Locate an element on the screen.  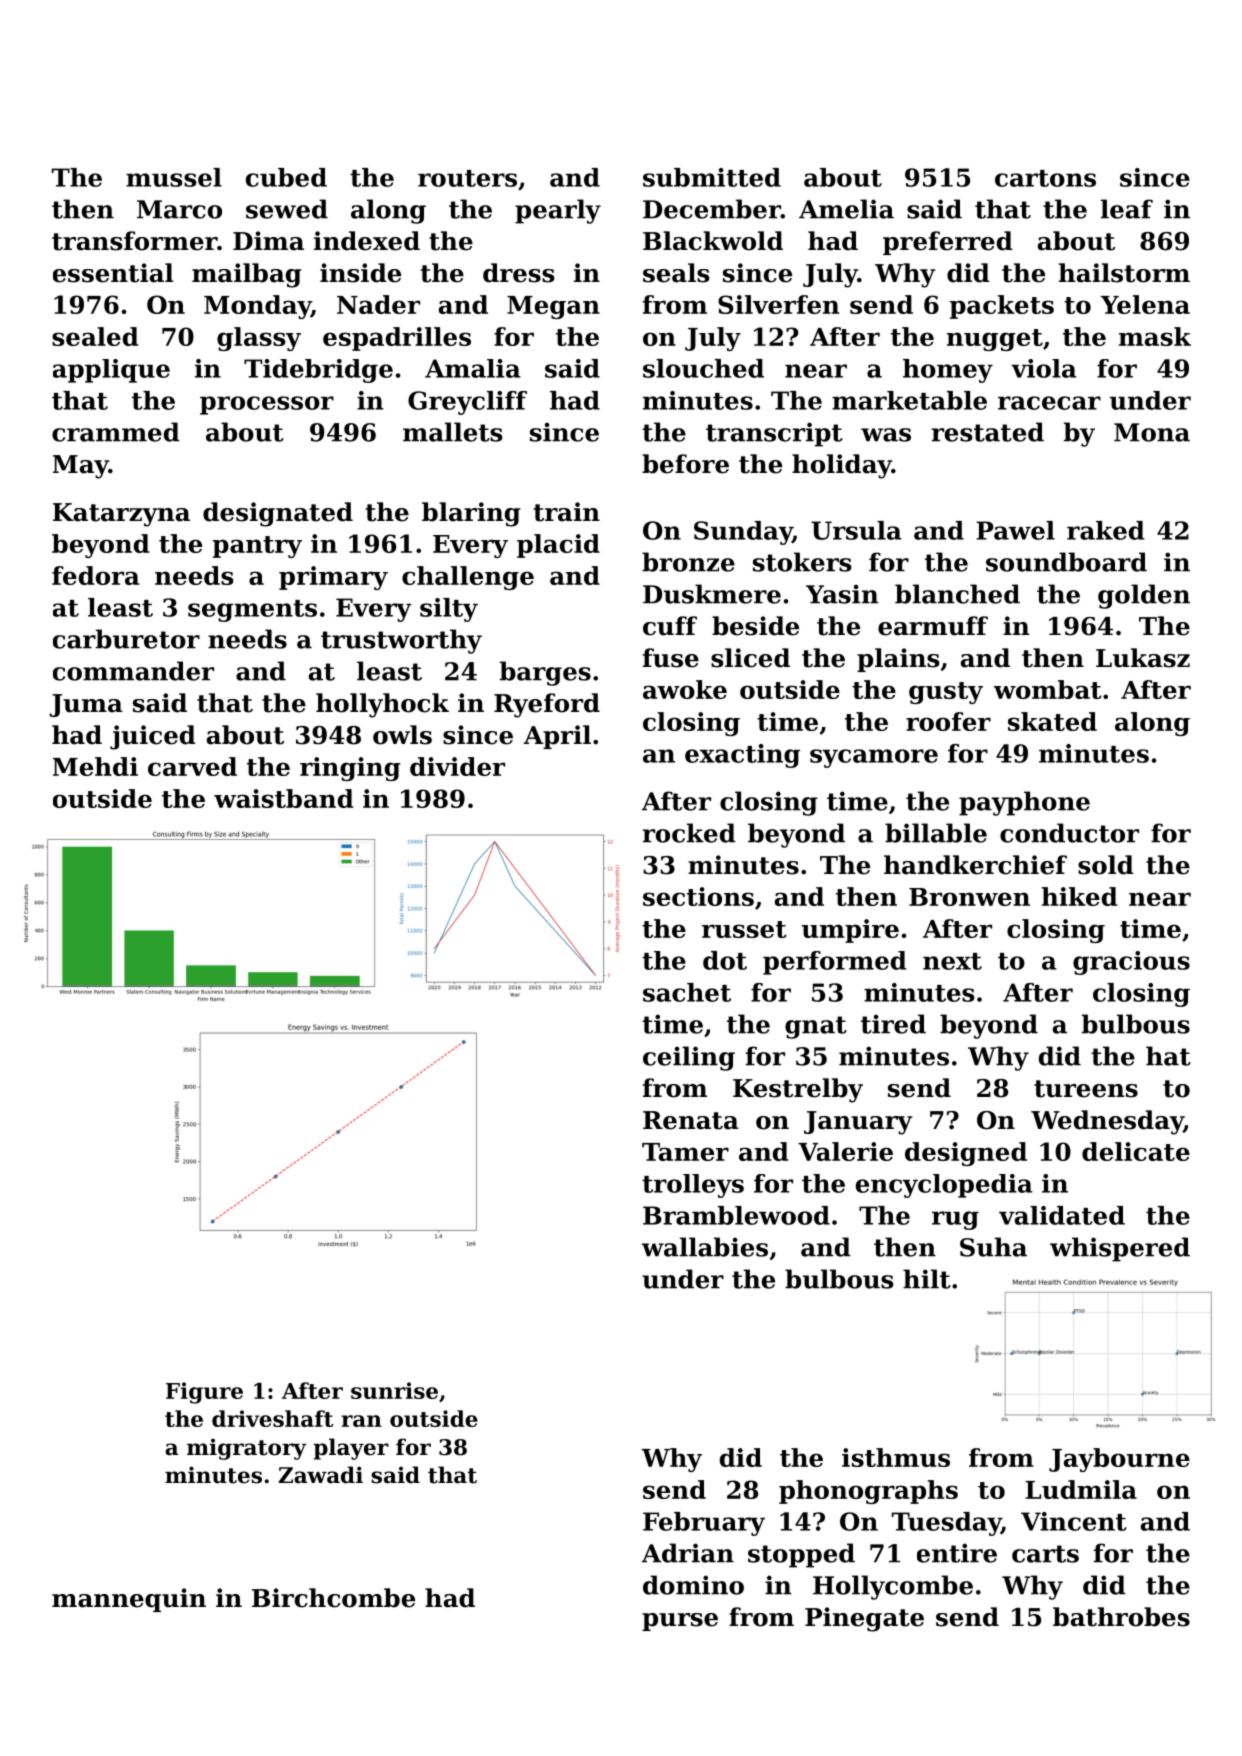
migratory is located at coordinates (247, 1449).
